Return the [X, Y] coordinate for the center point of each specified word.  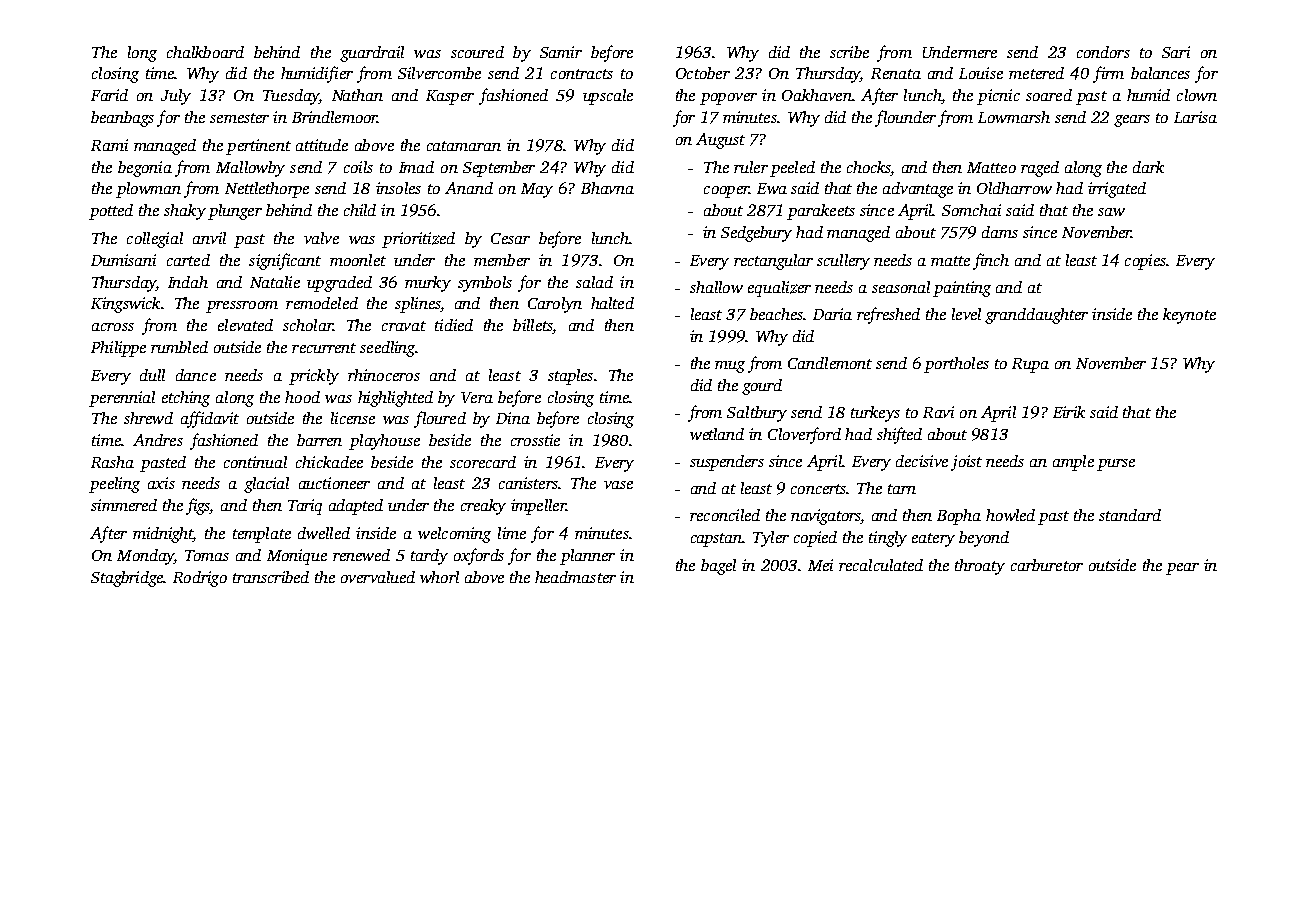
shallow [716, 287]
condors [1103, 52]
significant [285, 261]
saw [1111, 212]
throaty [980, 567]
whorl [439, 577]
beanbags [122, 119]
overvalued [378, 577]
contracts [582, 74]
